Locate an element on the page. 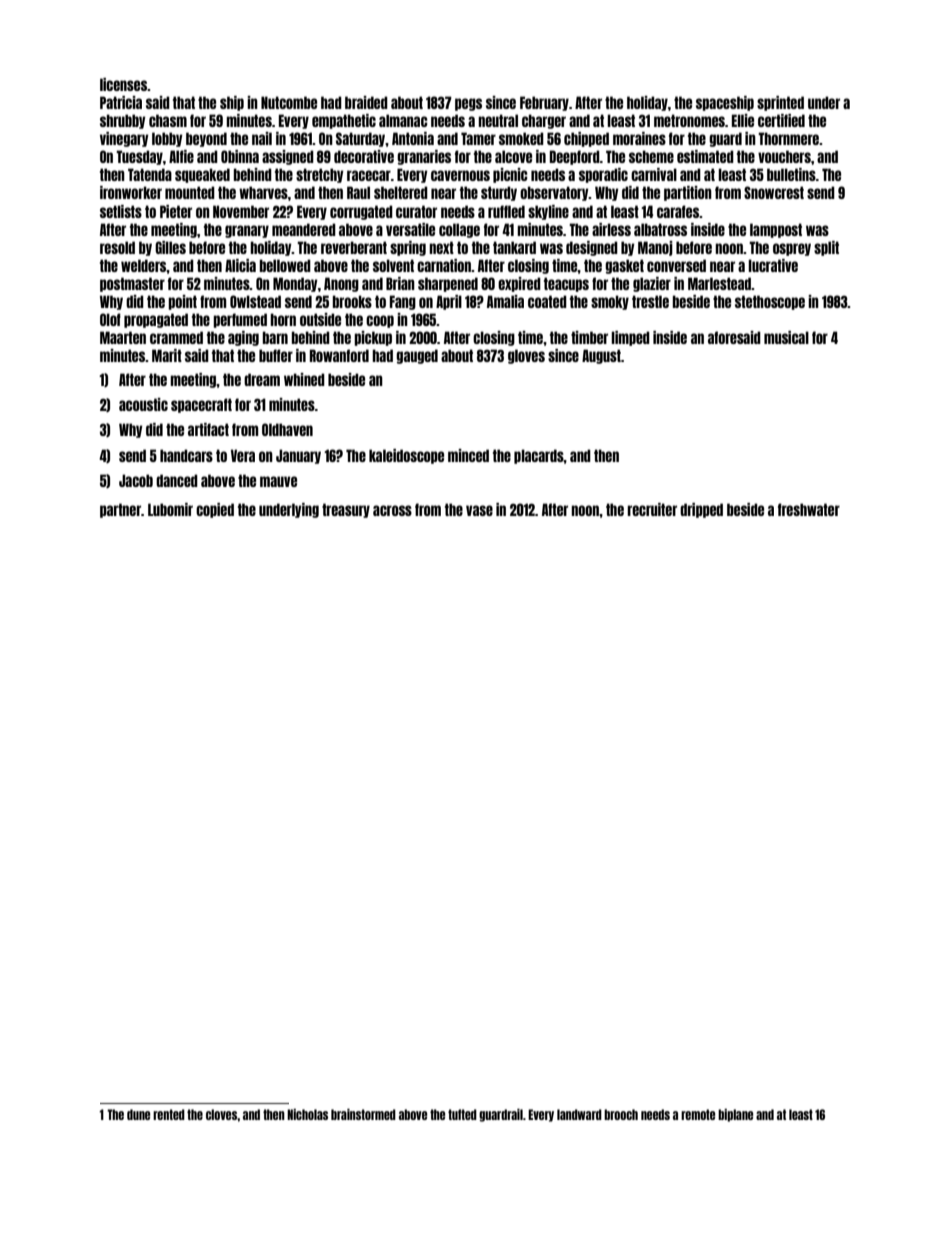 The image size is (952, 1233). dune is located at coordinates (138, 1114).
